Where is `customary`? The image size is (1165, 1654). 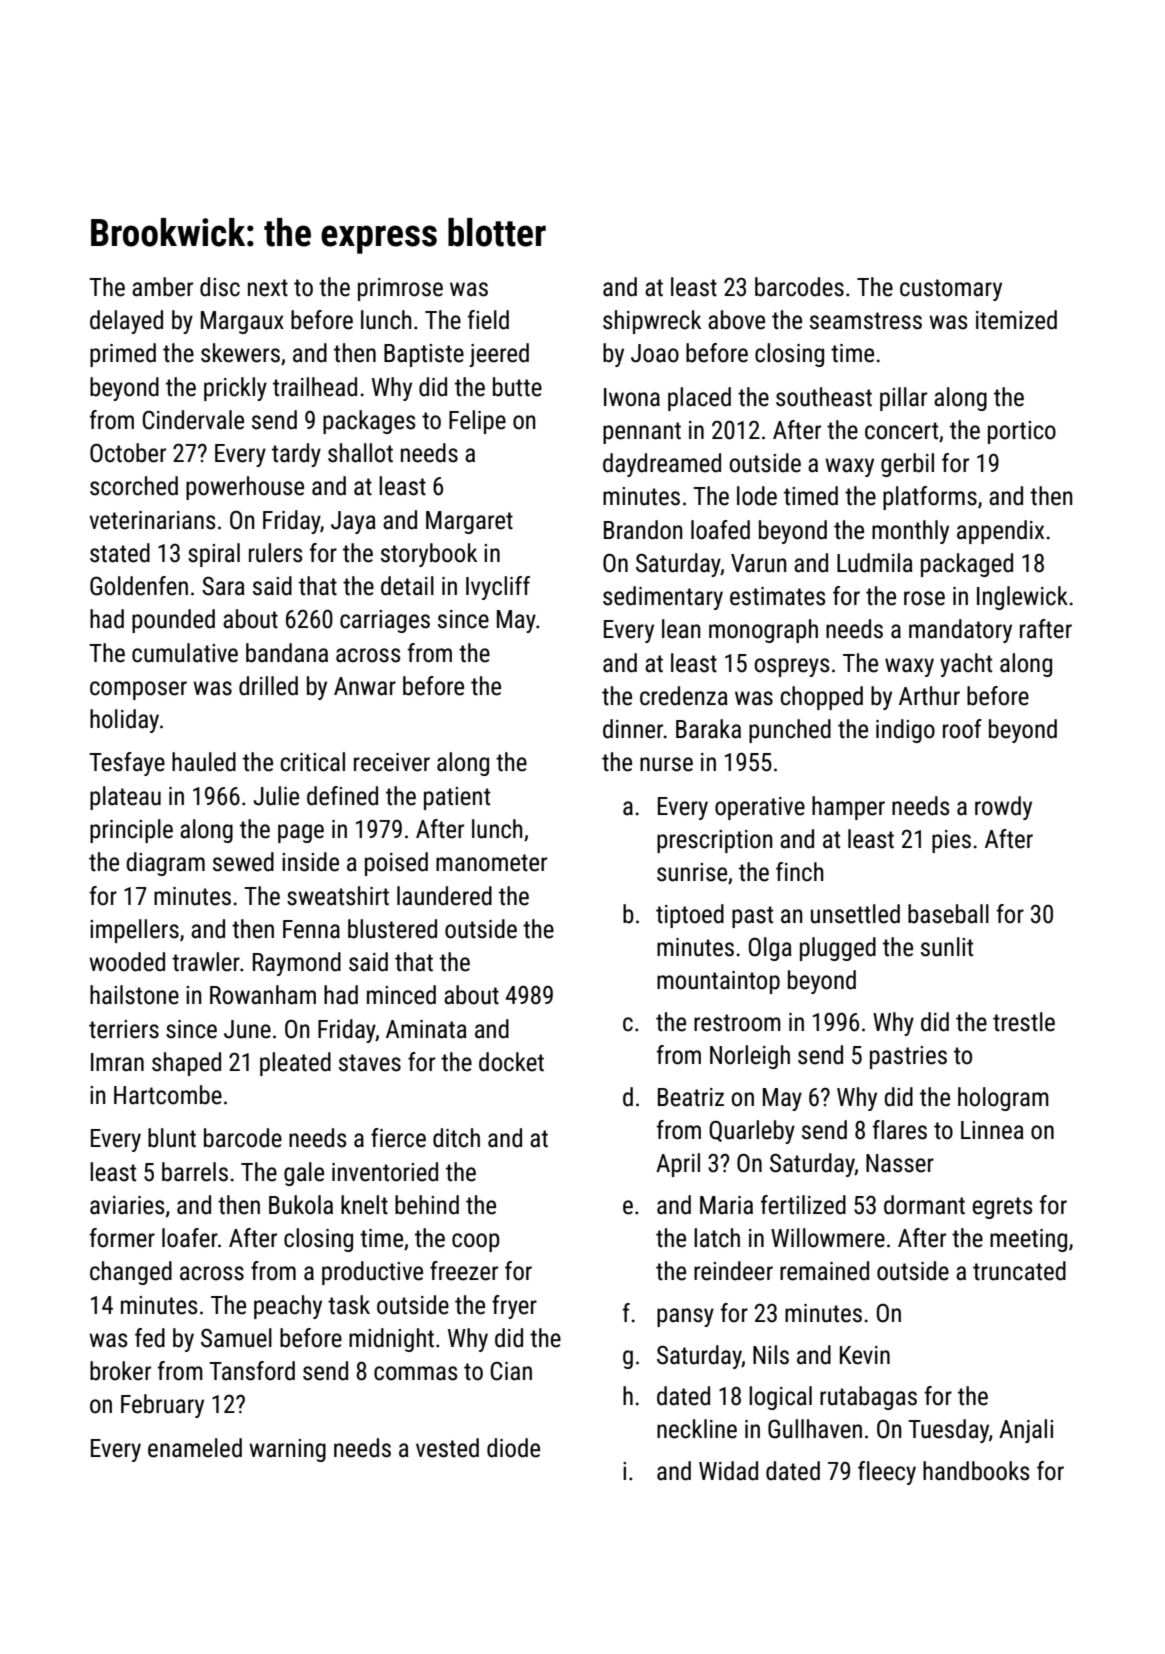
customary is located at coordinates (951, 290).
